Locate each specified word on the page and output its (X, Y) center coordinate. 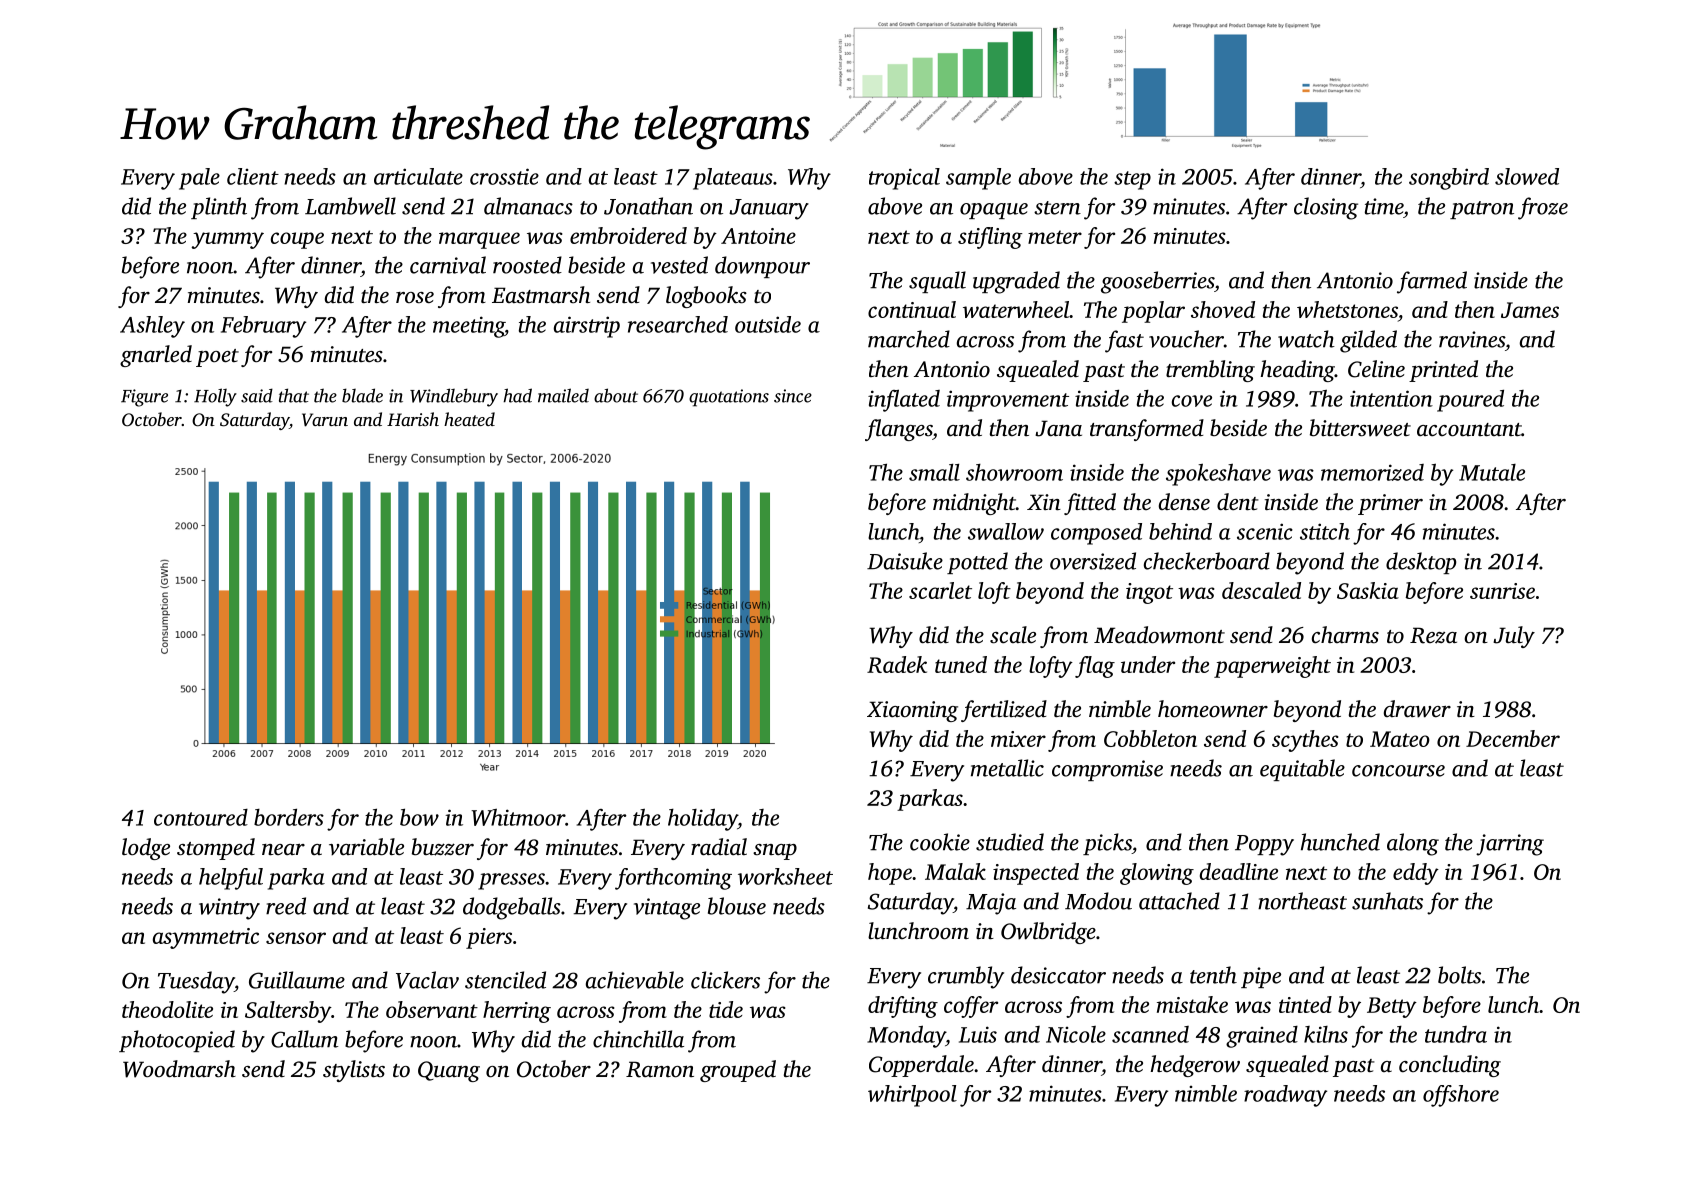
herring (517, 1012)
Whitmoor (518, 817)
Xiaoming (912, 711)
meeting (469, 327)
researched (678, 324)
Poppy (1264, 845)
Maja (991, 904)
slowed (1527, 176)
